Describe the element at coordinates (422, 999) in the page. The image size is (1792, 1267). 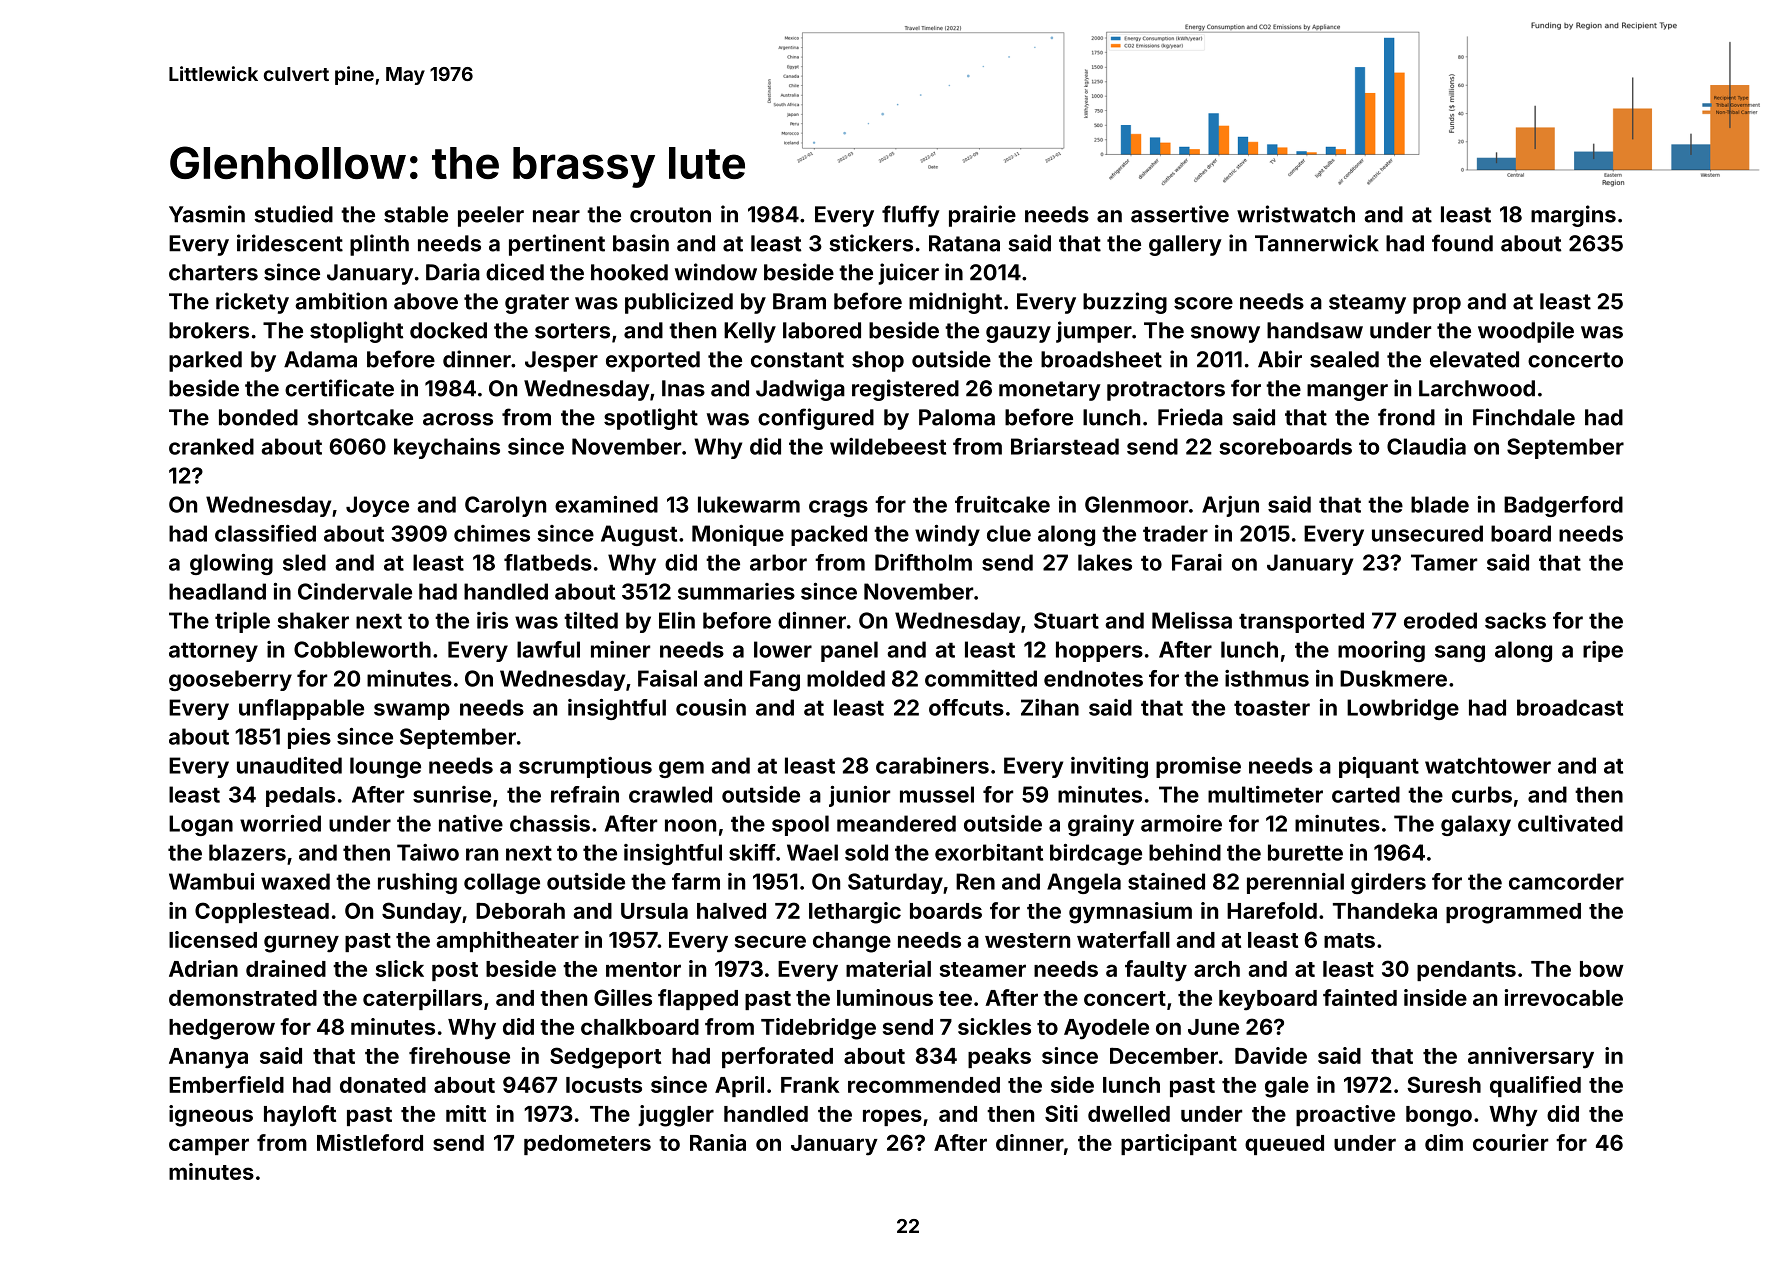
I see `caterpillars` at that location.
